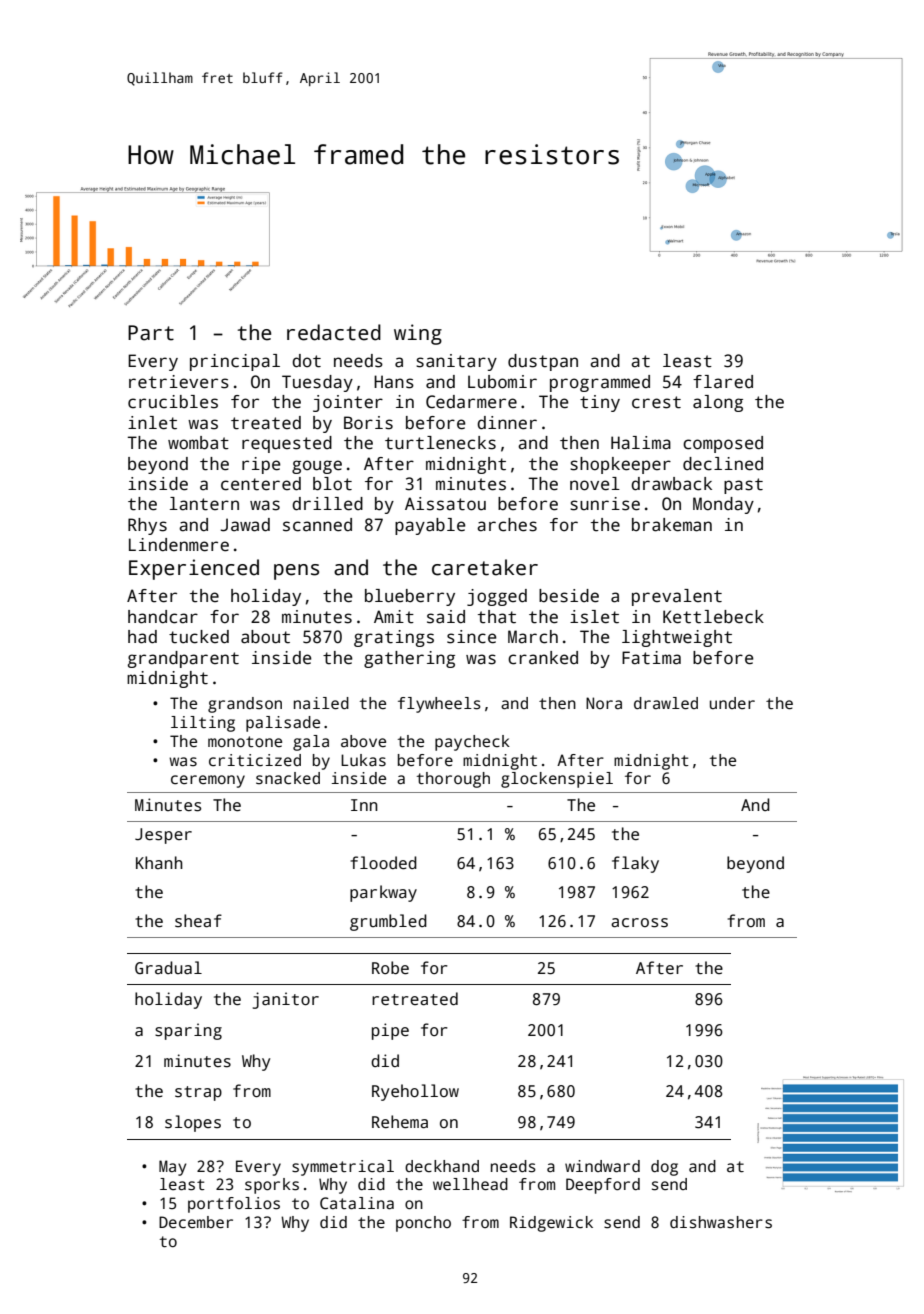 This document has width=924, height=1314. I want to click on poncho, so click(423, 1224).
